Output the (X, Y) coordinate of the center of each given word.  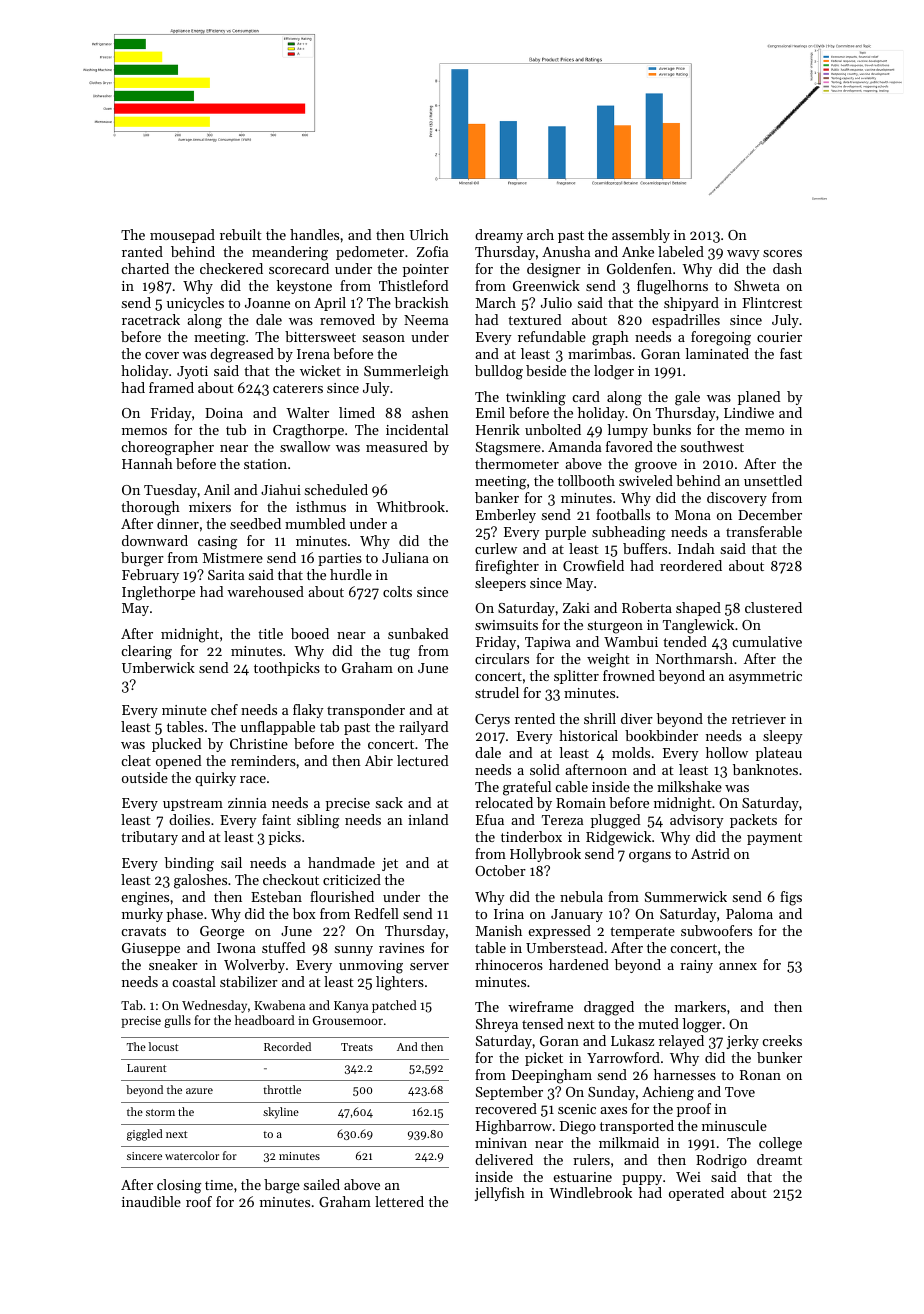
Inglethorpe (158, 593)
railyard (423, 728)
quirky (215, 779)
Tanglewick (698, 626)
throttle (282, 1089)
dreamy (499, 236)
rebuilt (241, 234)
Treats (357, 1047)
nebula (581, 896)
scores (782, 253)
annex (738, 966)
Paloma (749, 913)
